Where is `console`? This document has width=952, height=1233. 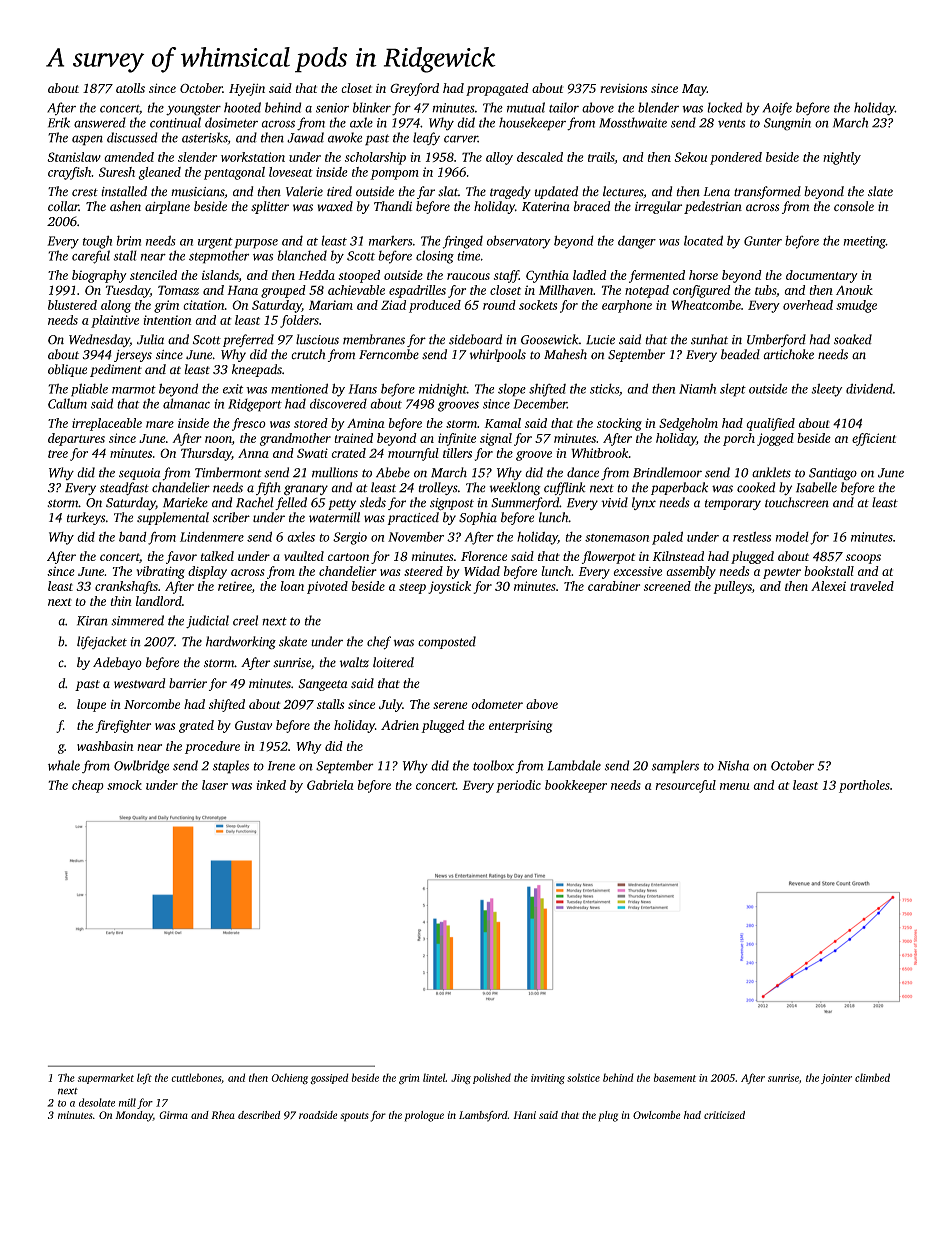
console is located at coordinates (854, 206).
